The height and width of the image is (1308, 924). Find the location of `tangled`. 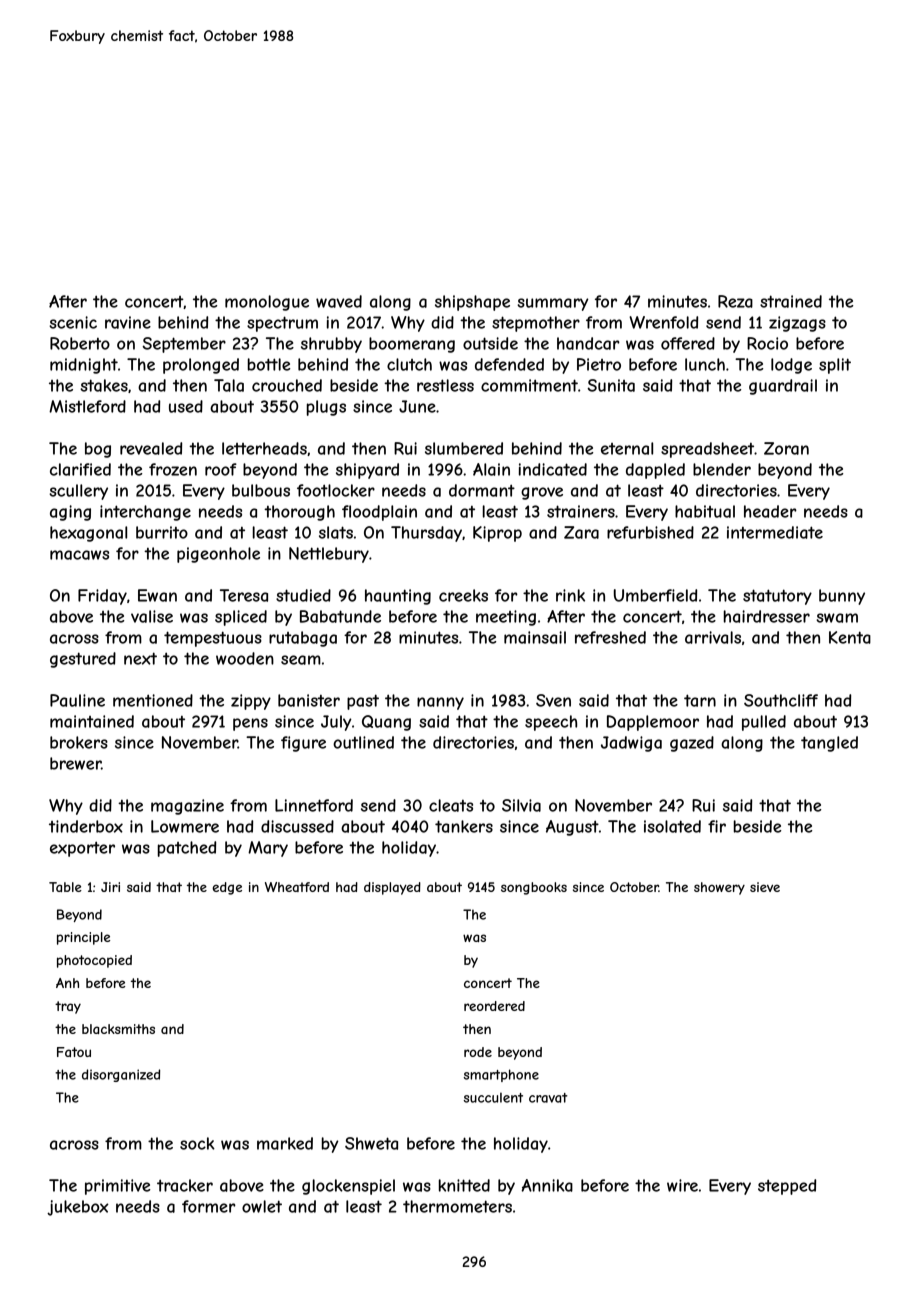

tangled is located at coordinates (829, 744).
